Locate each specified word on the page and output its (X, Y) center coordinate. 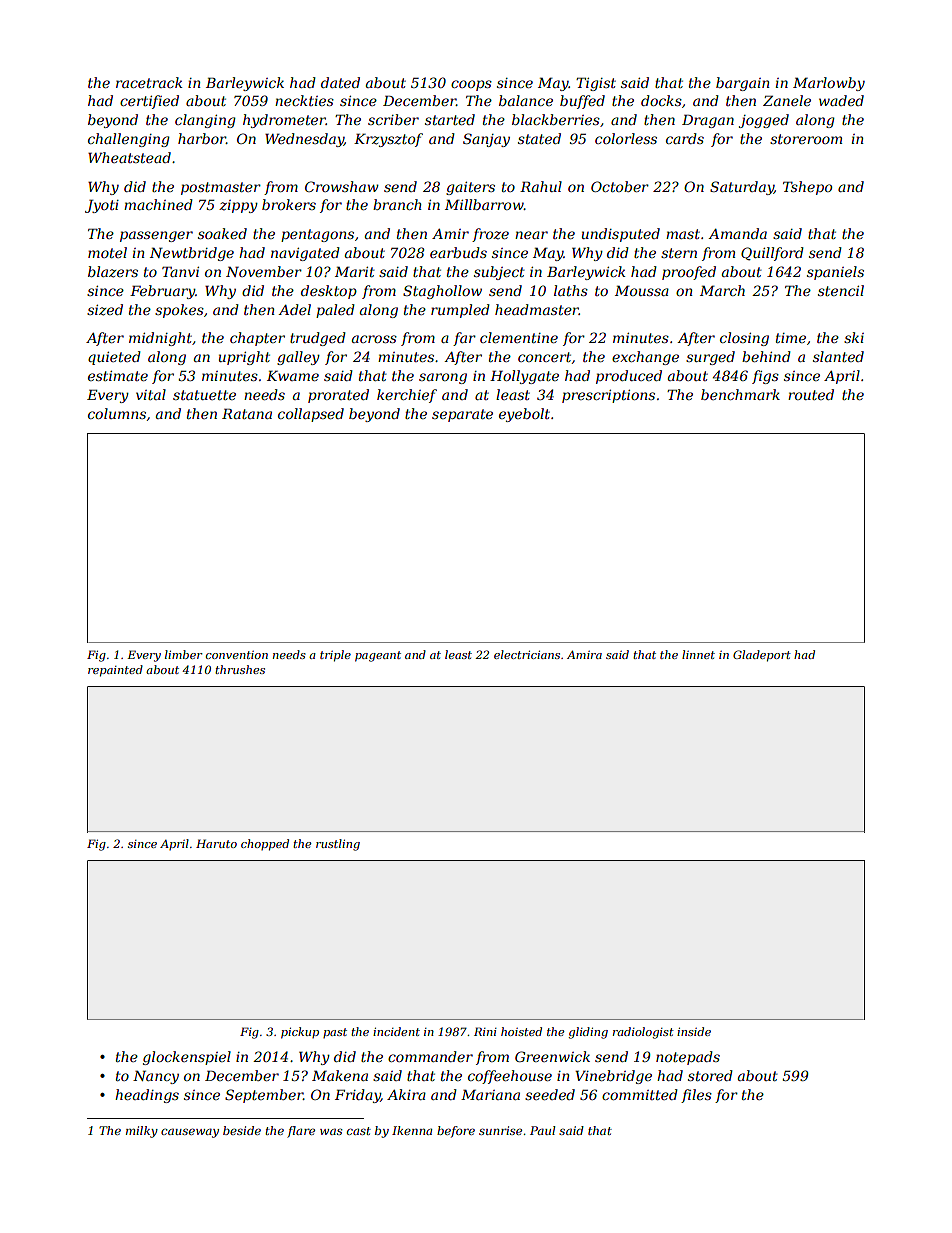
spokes (179, 311)
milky (142, 1132)
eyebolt (524, 415)
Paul (543, 1130)
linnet (698, 654)
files (696, 1096)
